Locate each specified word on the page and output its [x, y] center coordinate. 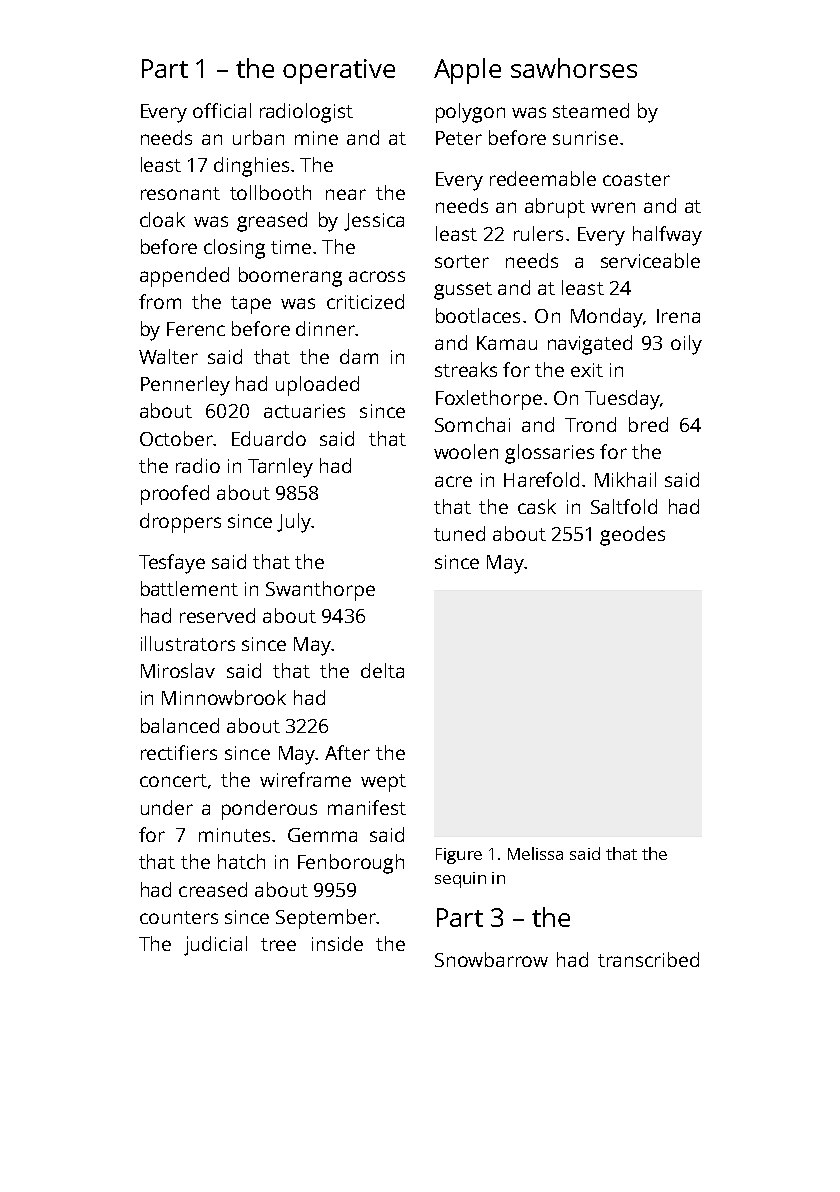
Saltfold [624, 506]
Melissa [535, 853]
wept [383, 783]
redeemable [543, 178]
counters [179, 917]
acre [453, 481]
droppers [180, 523]
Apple [467, 71]
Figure [459, 856]
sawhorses [574, 68]
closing [234, 249]
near [346, 194]
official [222, 110]
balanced [180, 725]
